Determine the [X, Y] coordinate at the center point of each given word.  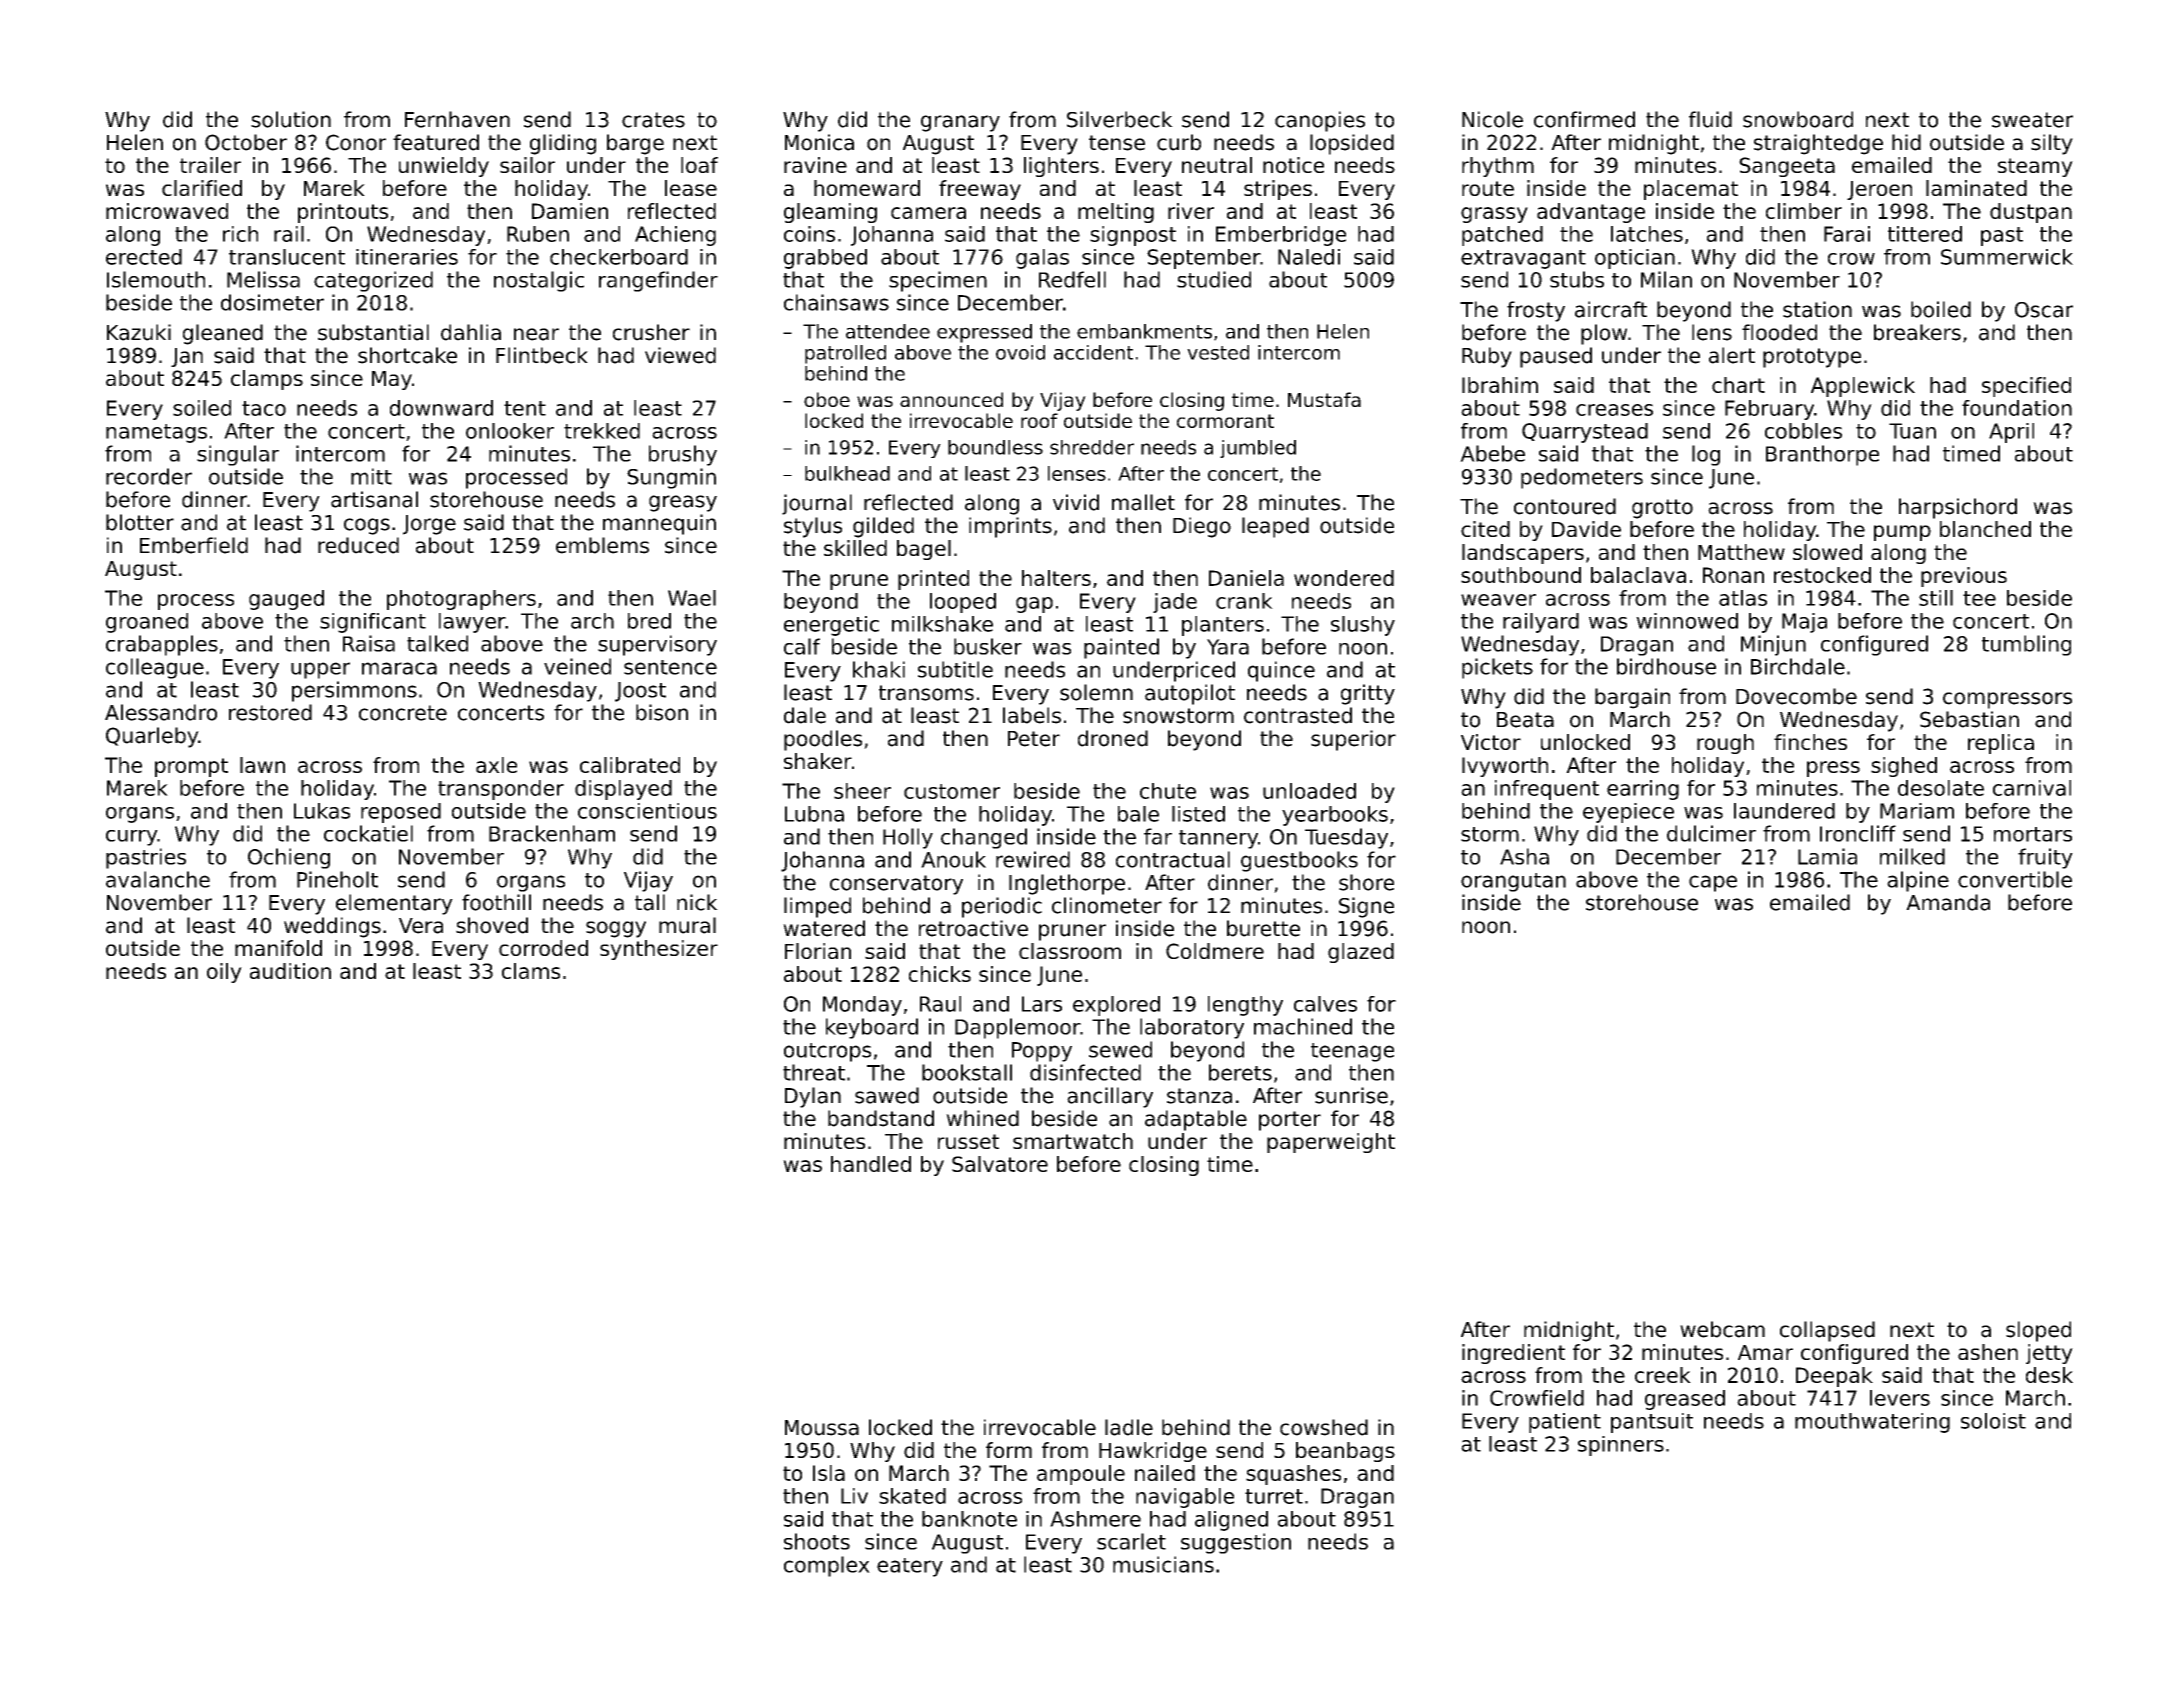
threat [814, 1072]
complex [827, 1566]
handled [871, 1164]
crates [653, 120]
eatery [910, 1567]
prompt [191, 767]
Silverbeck [1120, 119]
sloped [2038, 1331]
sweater [2032, 120]
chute [1168, 791]
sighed [1904, 767]
